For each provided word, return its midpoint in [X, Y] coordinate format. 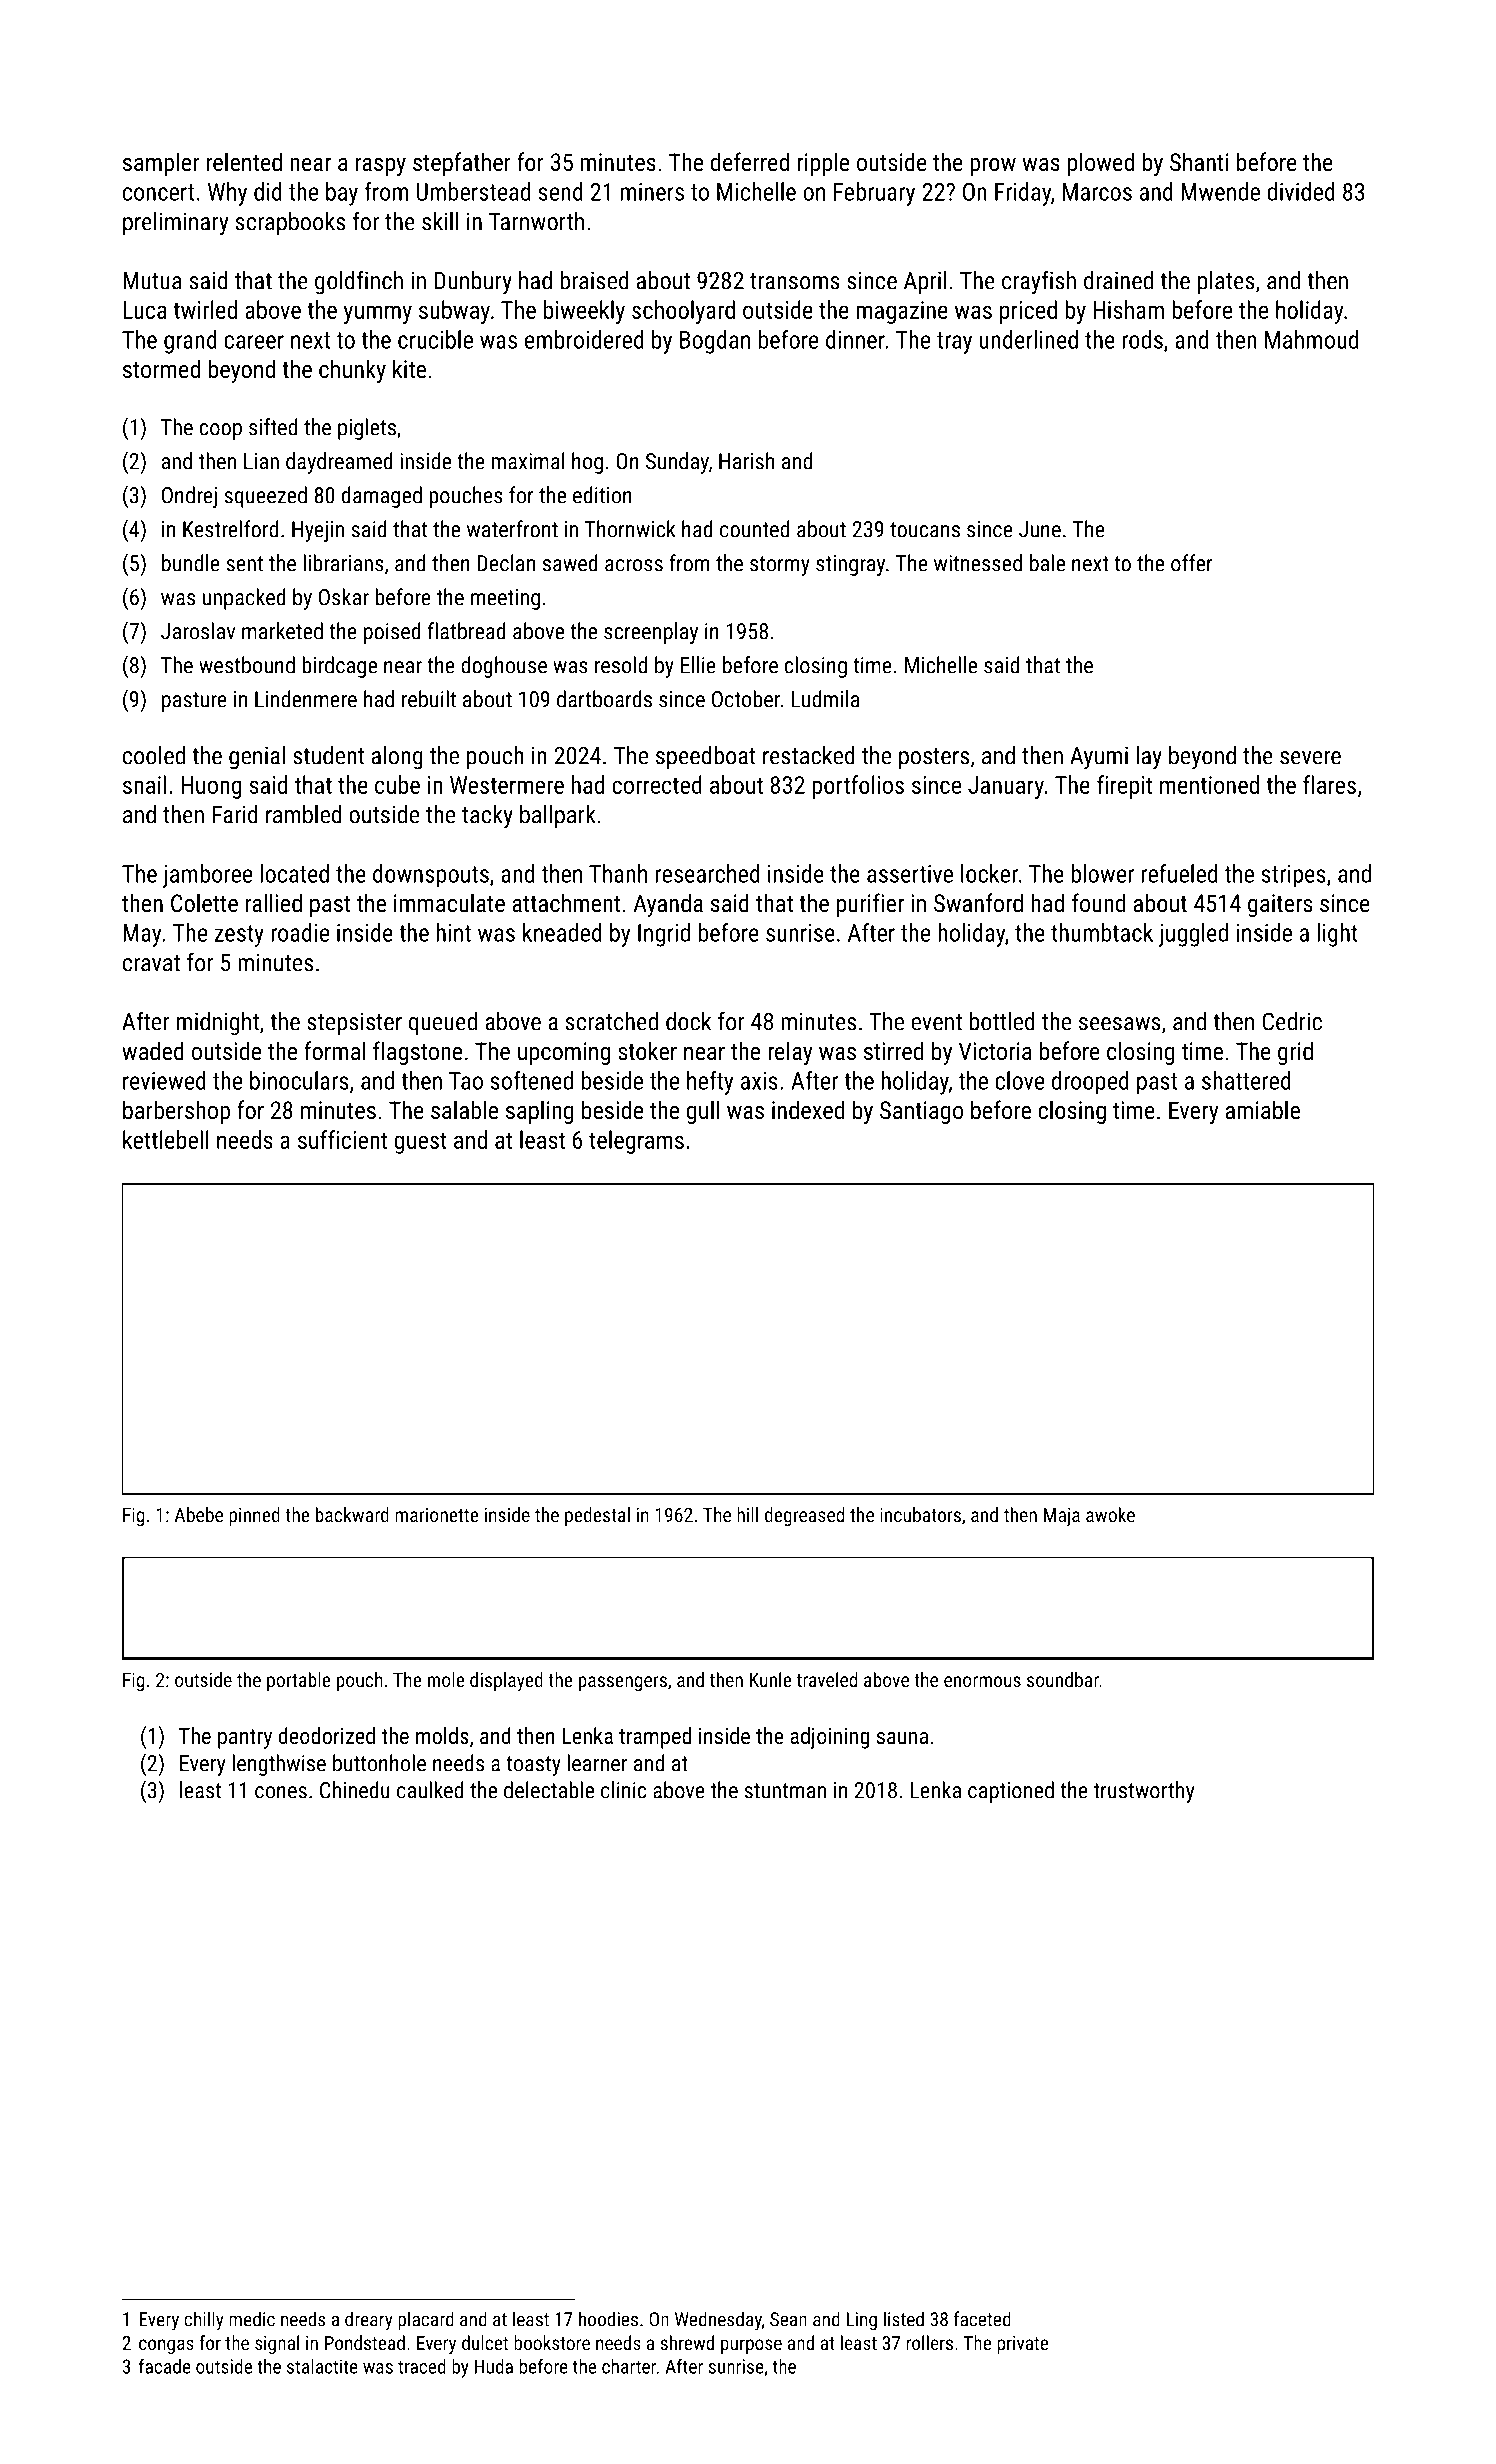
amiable [1263, 1109]
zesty [239, 936]
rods [1142, 339]
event [936, 1022]
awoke [1110, 1514]
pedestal [597, 1516]
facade [165, 2366]
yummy [378, 314]
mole [446, 1679]
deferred [750, 161]
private [1023, 2345]
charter [629, 2366]
